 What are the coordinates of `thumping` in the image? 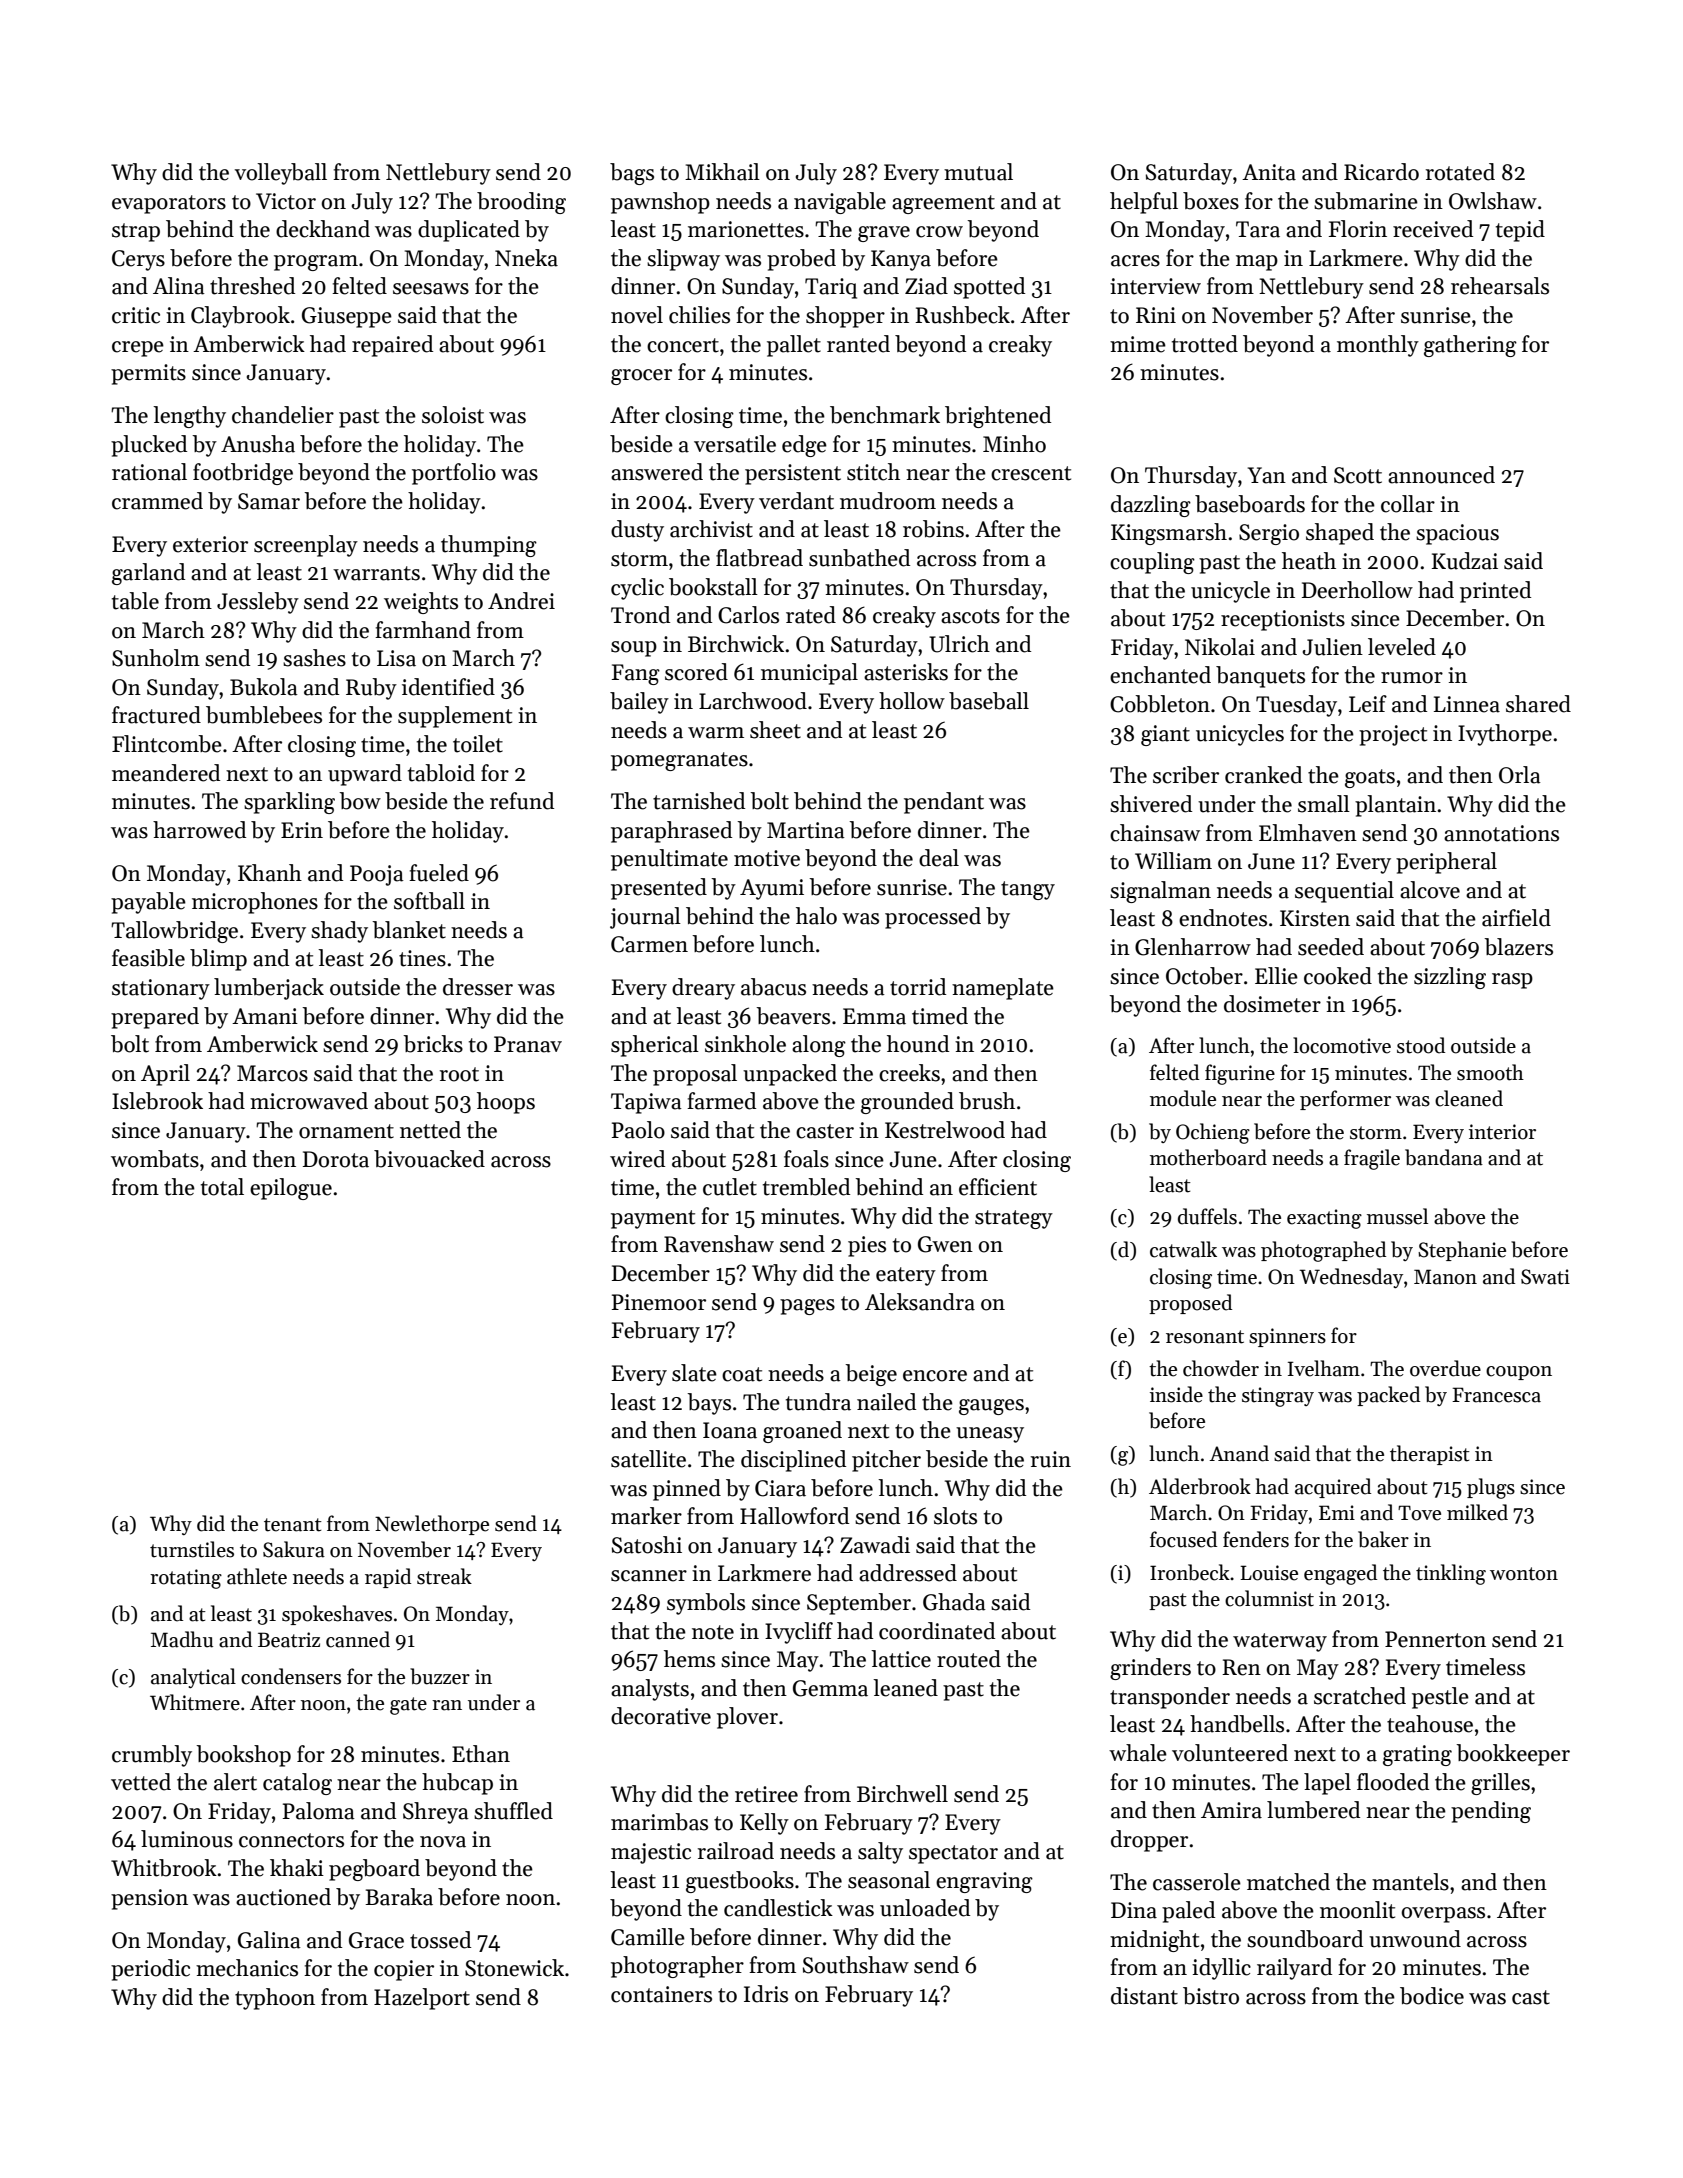 It's located at (489, 546).
